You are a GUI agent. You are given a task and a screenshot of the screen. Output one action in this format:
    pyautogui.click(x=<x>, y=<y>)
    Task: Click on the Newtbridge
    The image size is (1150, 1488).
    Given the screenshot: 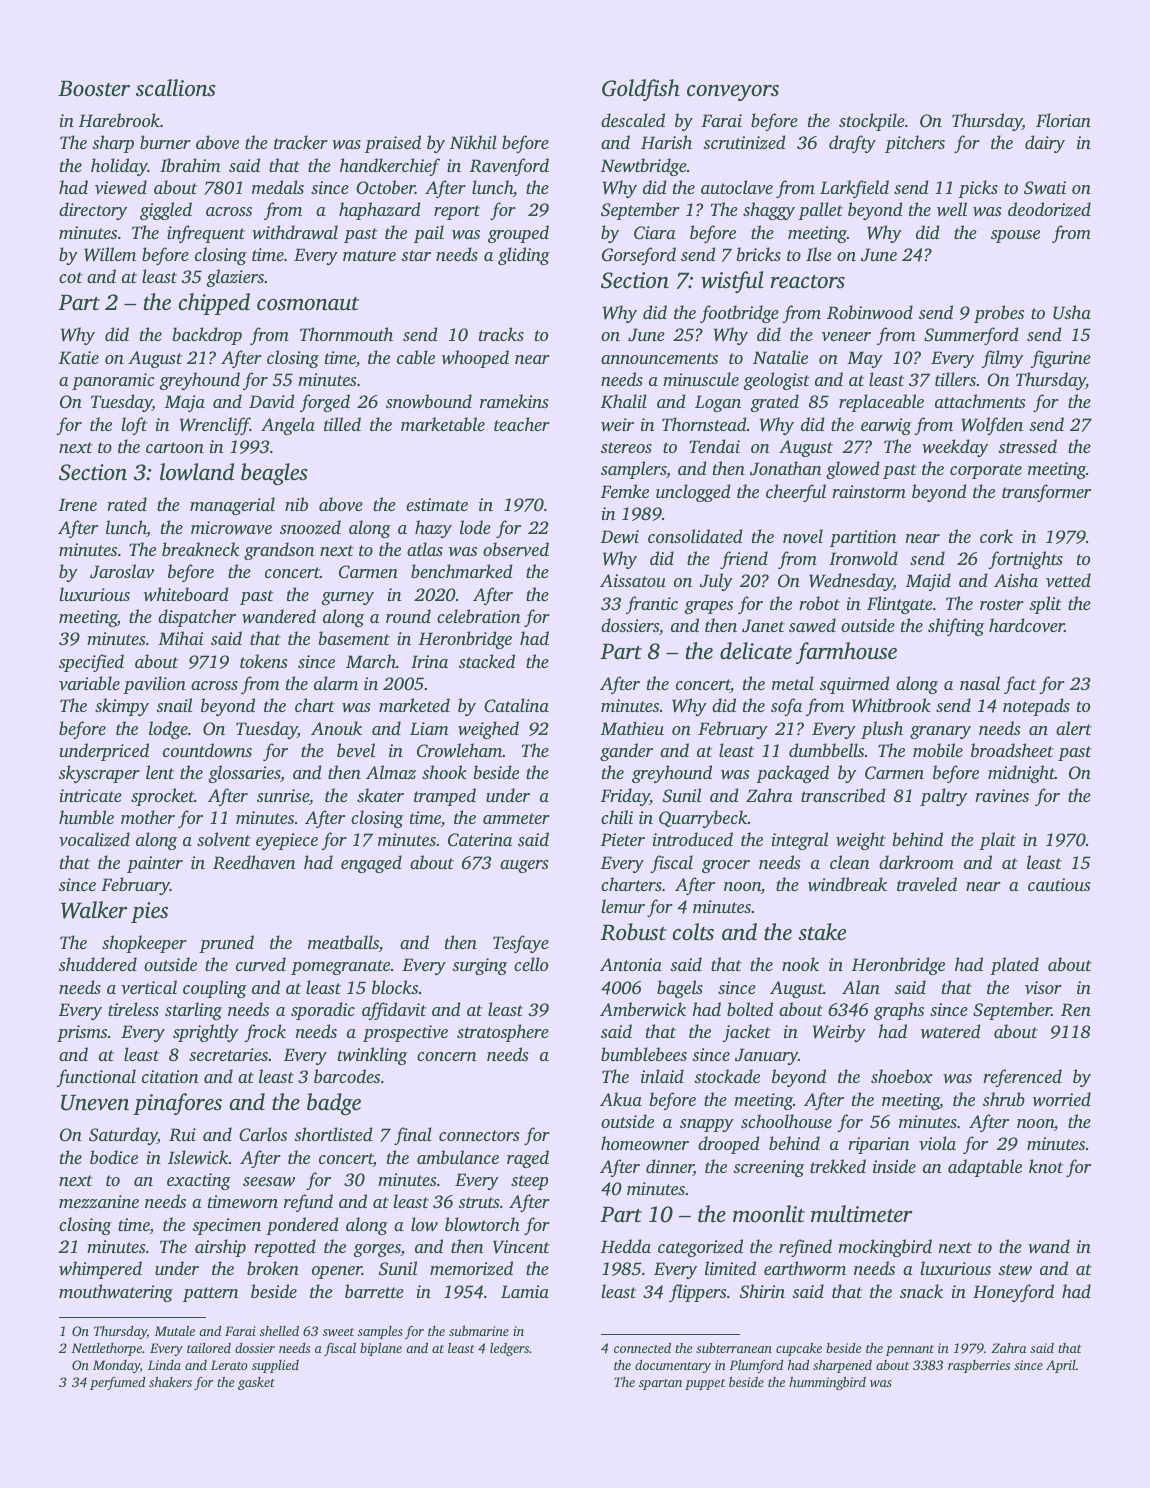 What is the action you would take?
    pyautogui.click(x=644, y=167)
